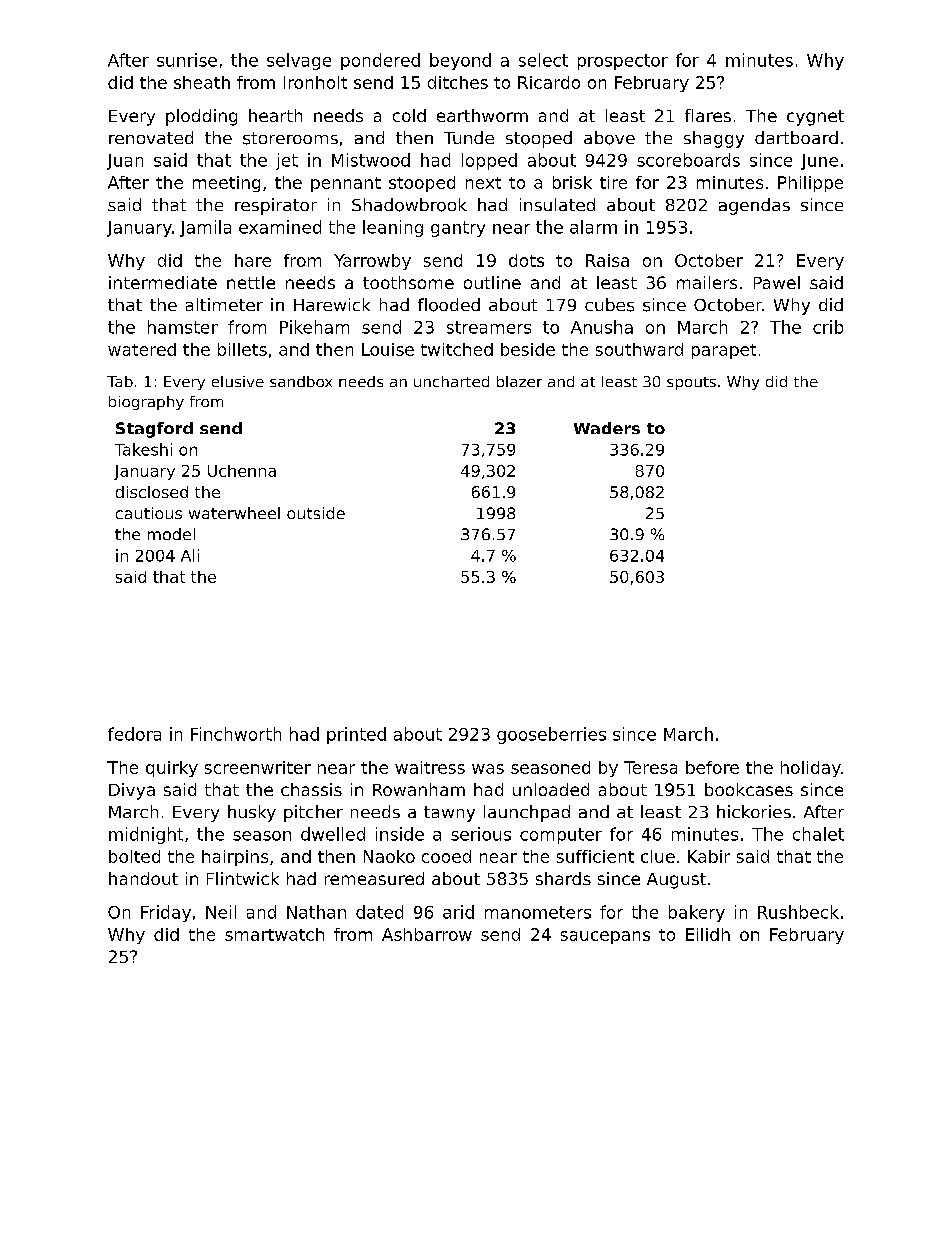 The width and height of the screenshot is (952, 1233). I want to click on Pikeham, so click(314, 327).
